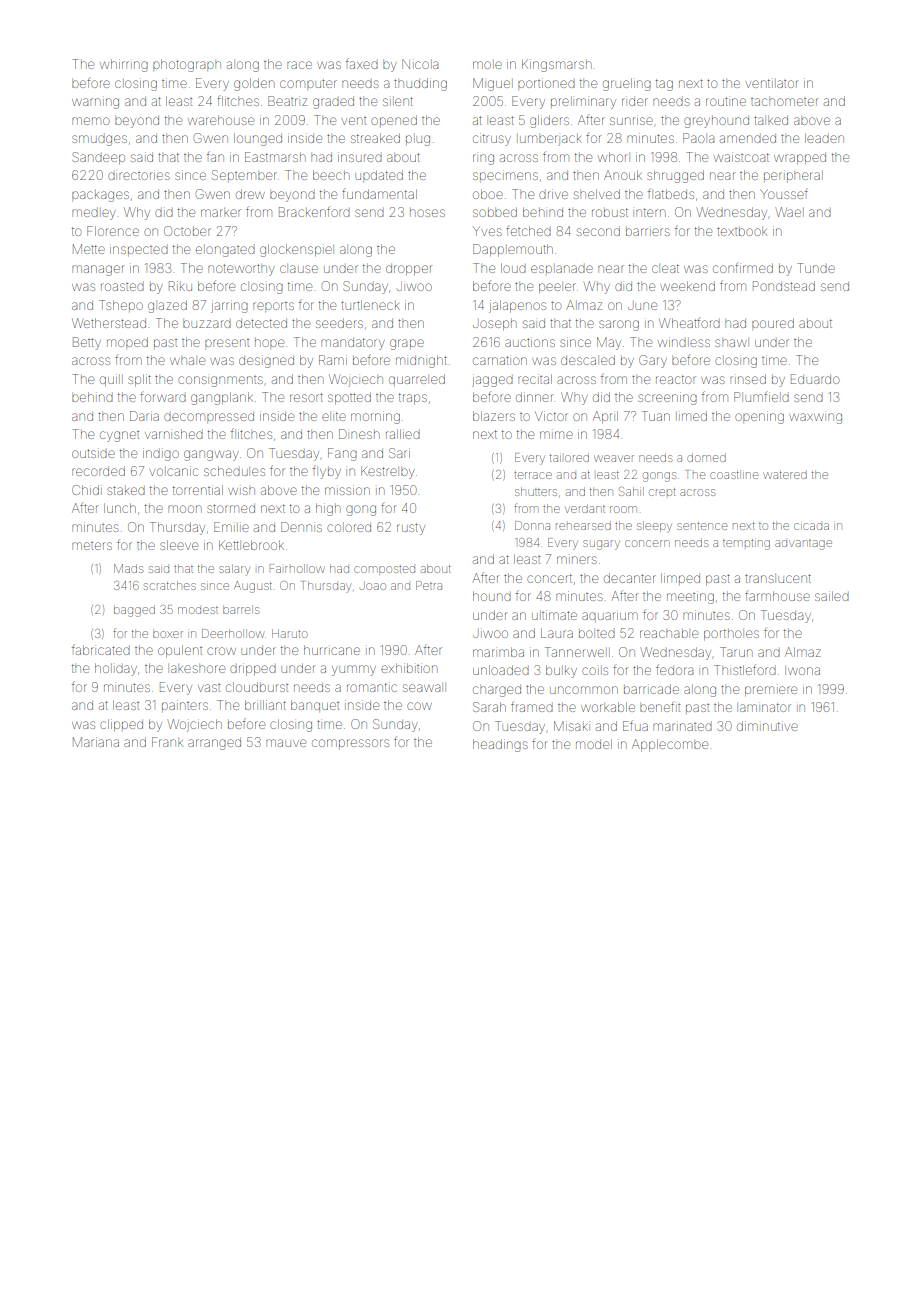 The height and width of the screenshot is (1308, 924). I want to click on faxed, so click(362, 63).
